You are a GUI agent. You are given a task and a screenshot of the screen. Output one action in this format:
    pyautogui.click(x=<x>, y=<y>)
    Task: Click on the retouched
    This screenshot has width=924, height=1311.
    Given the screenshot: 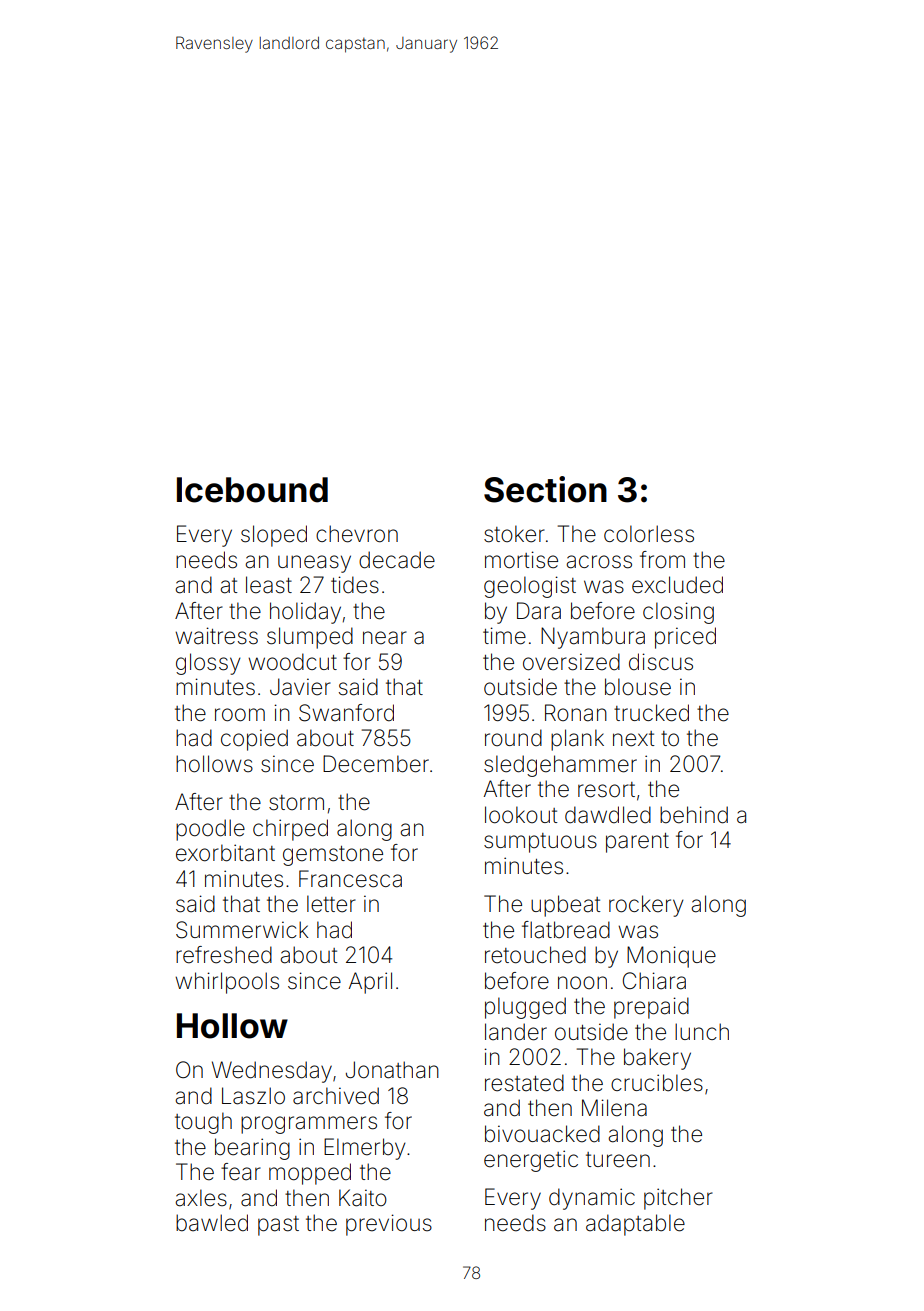 What is the action you would take?
    pyautogui.click(x=535, y=955)
